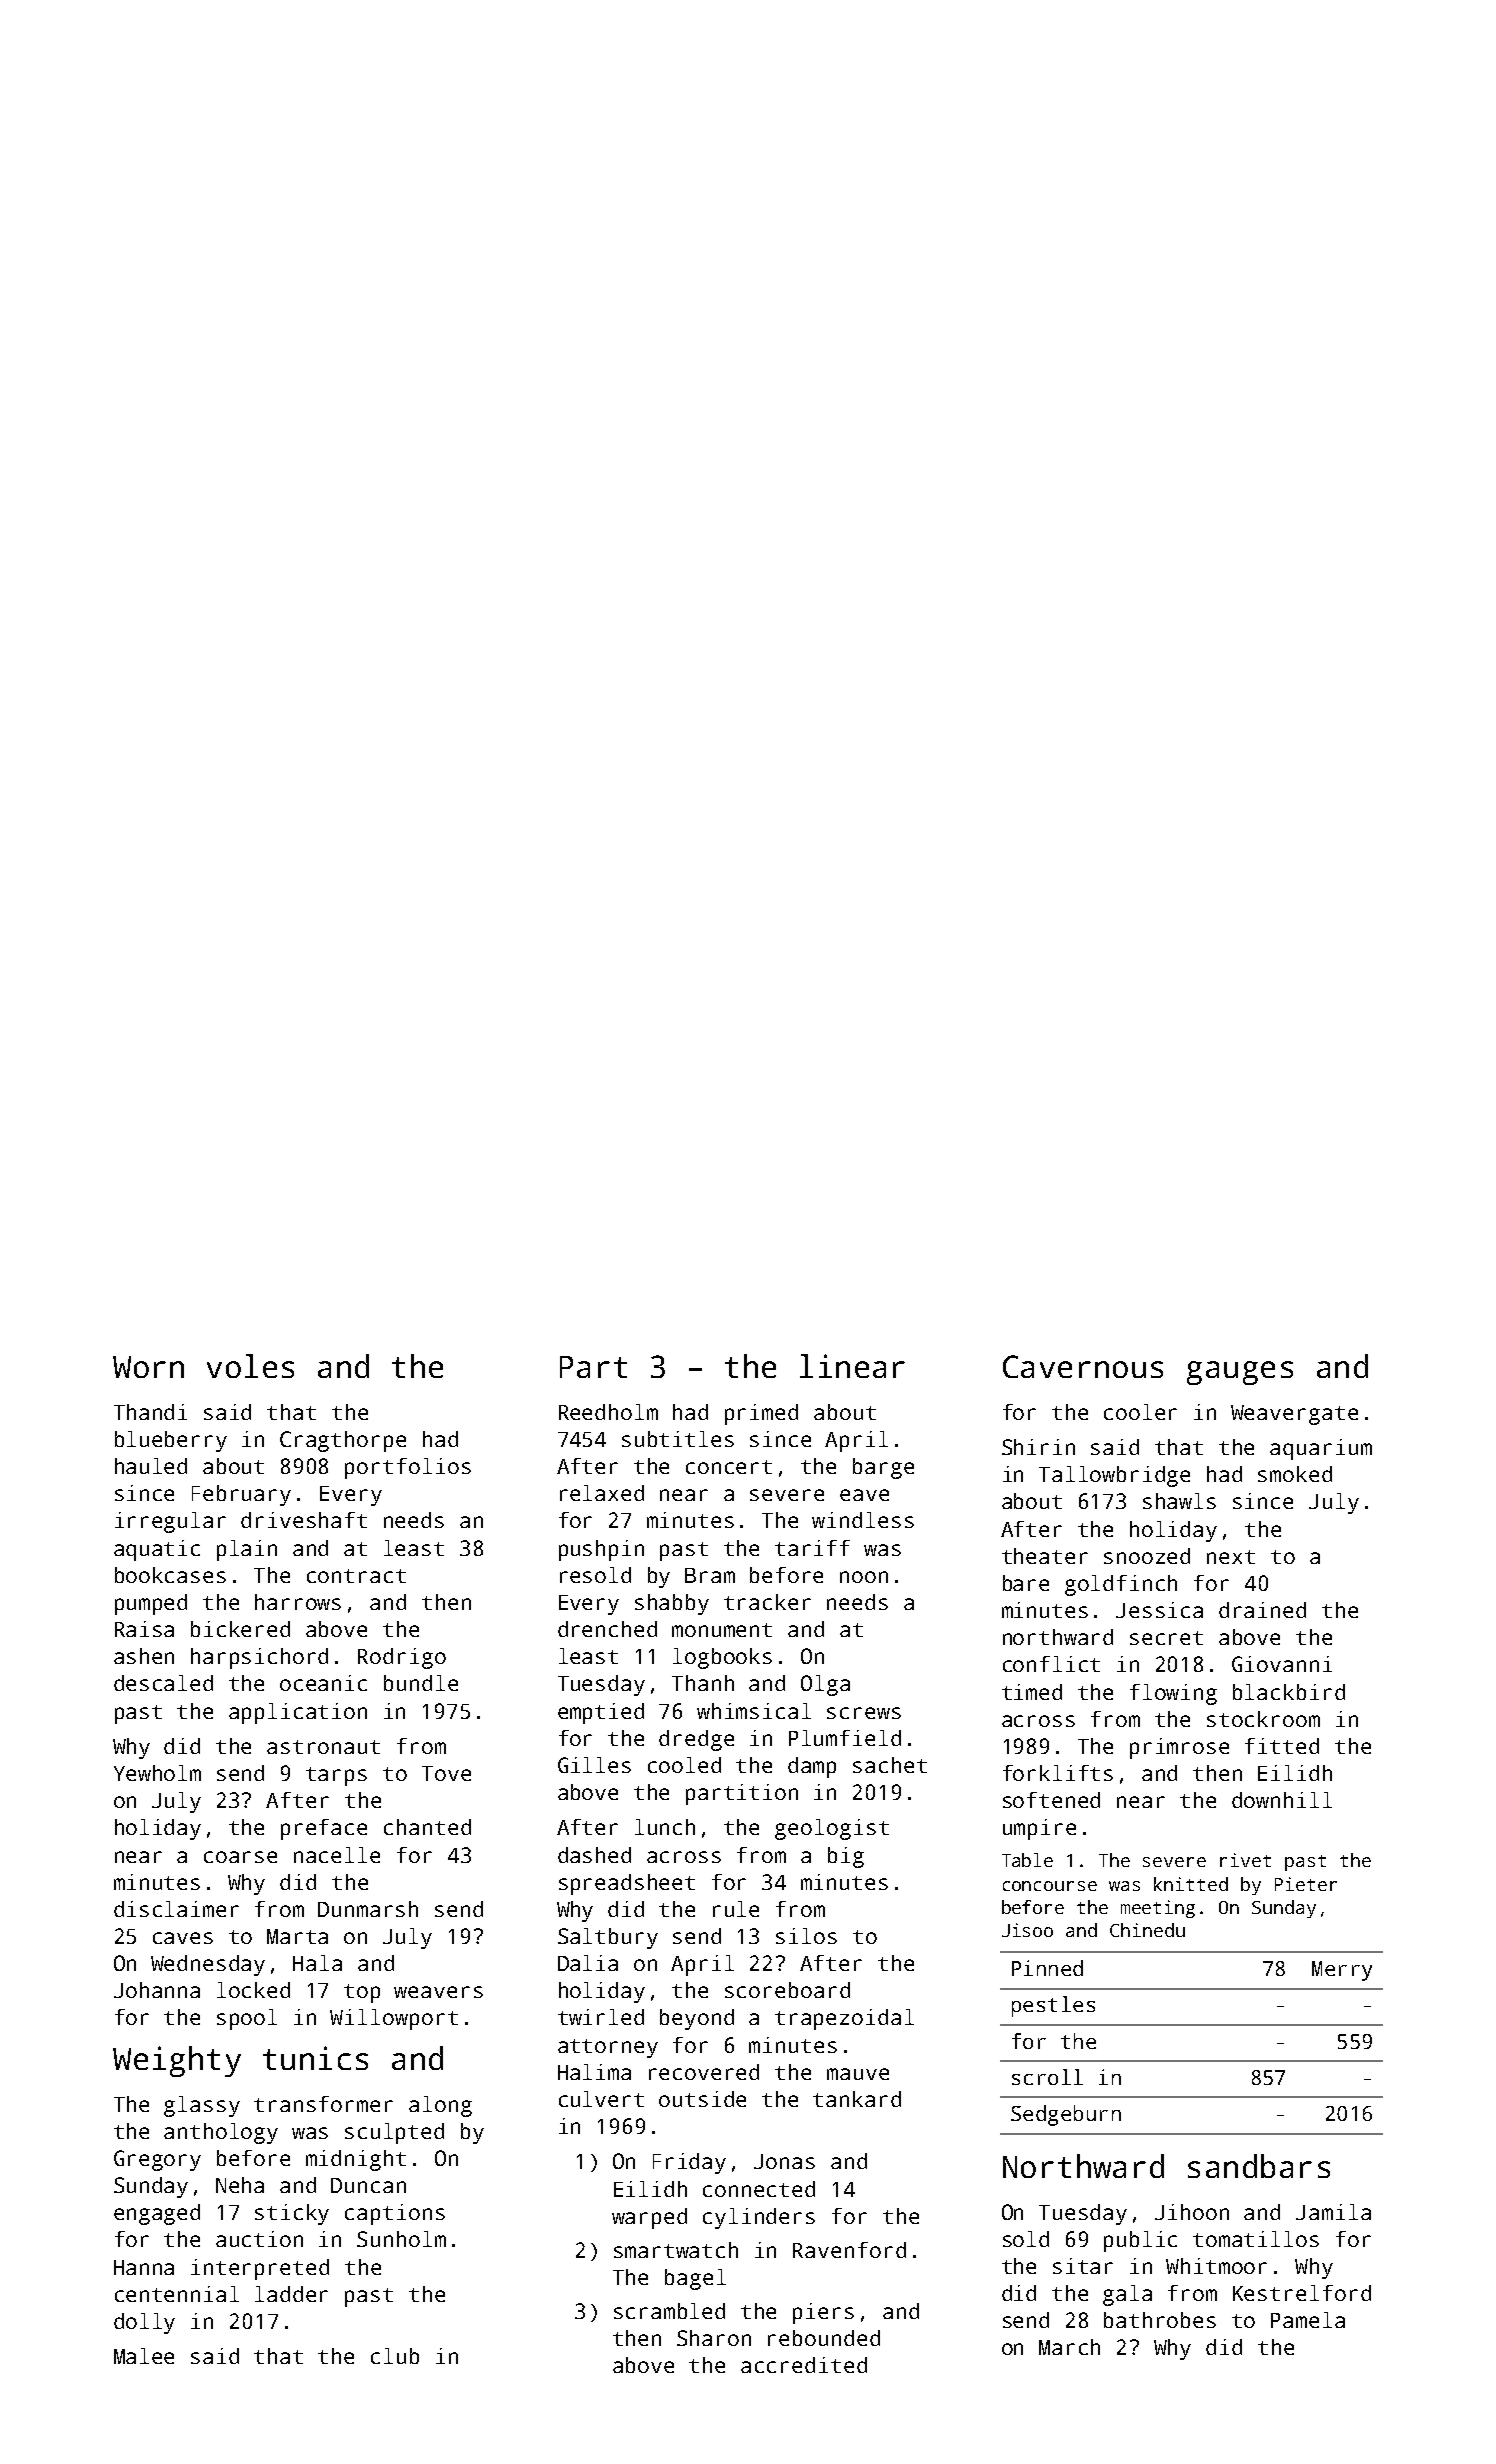  What do you see at coordinates (1240, 1373) in the document?
I see `gauges` at bounding box center [1240, 1373].
